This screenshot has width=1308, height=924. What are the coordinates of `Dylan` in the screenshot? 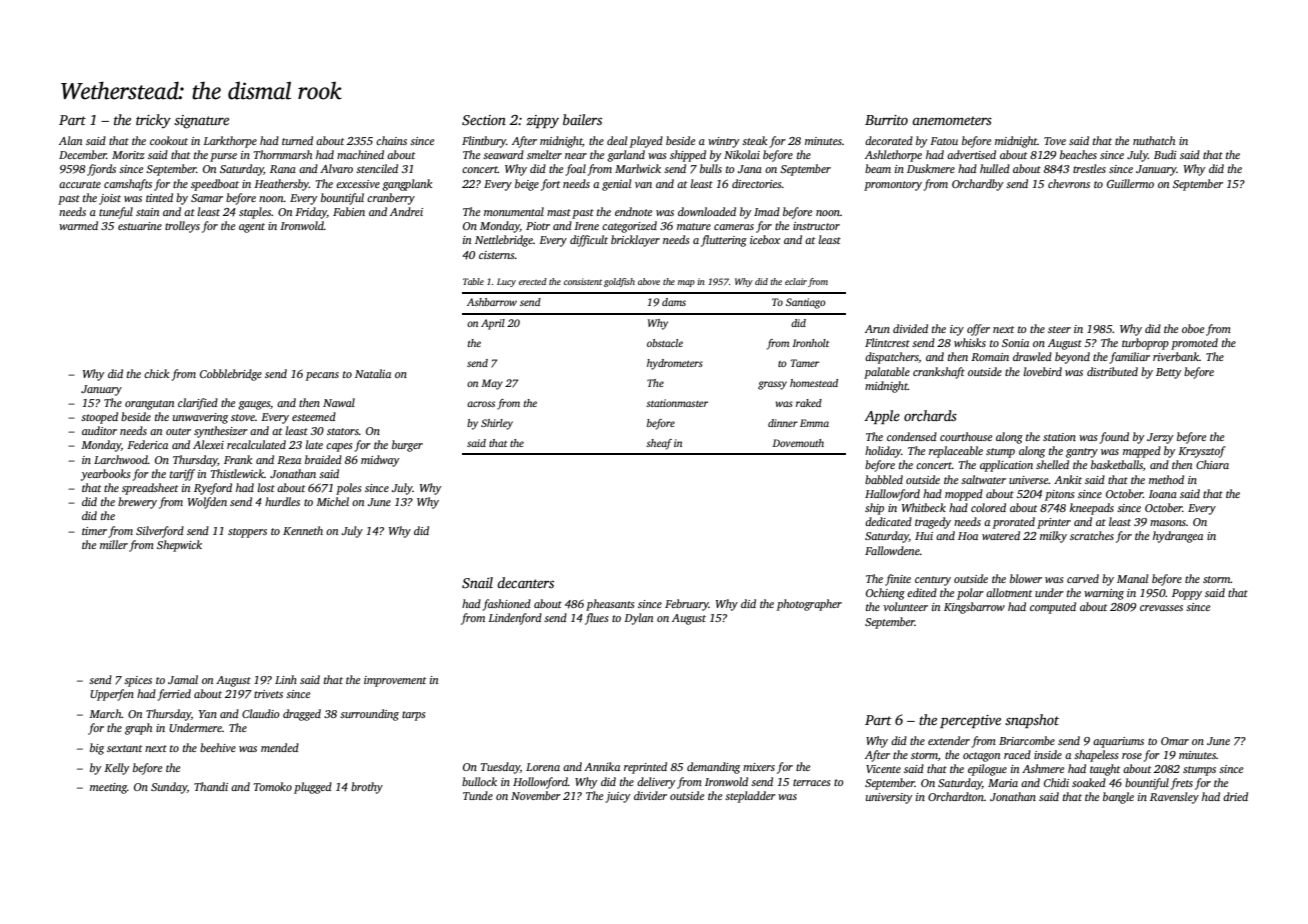 It's located at (638, 619).
